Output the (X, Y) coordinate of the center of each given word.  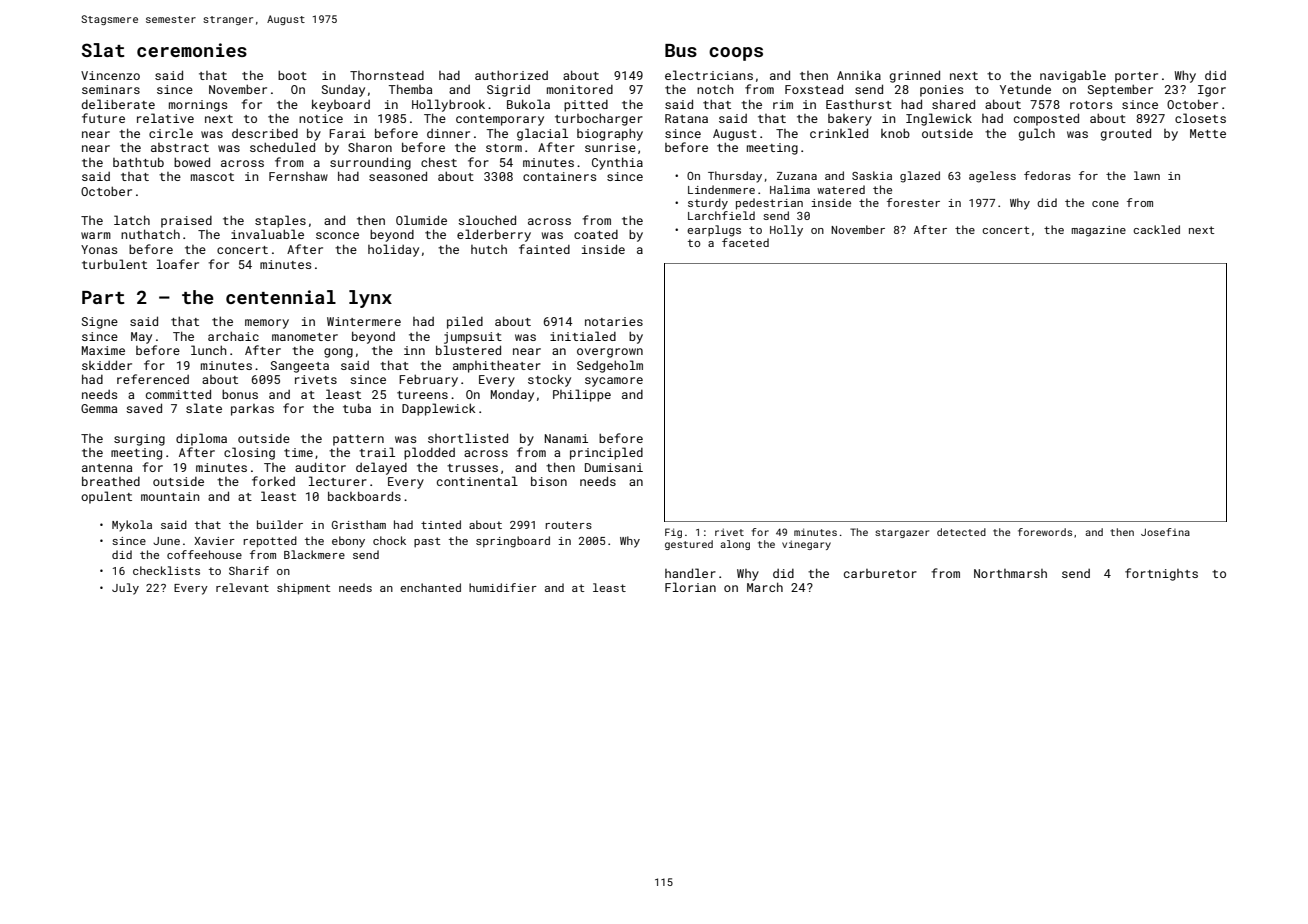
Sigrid (508, 91)
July (125, 589)
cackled (1156, 229)
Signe (100, 323)
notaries (614, 321)
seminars (111, 89)
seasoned (398, 176)
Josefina (1165, 532)
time (298, 452)
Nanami (566, 438)
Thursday (735, 177)
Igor (1212, 91)
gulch (1037, 134)
